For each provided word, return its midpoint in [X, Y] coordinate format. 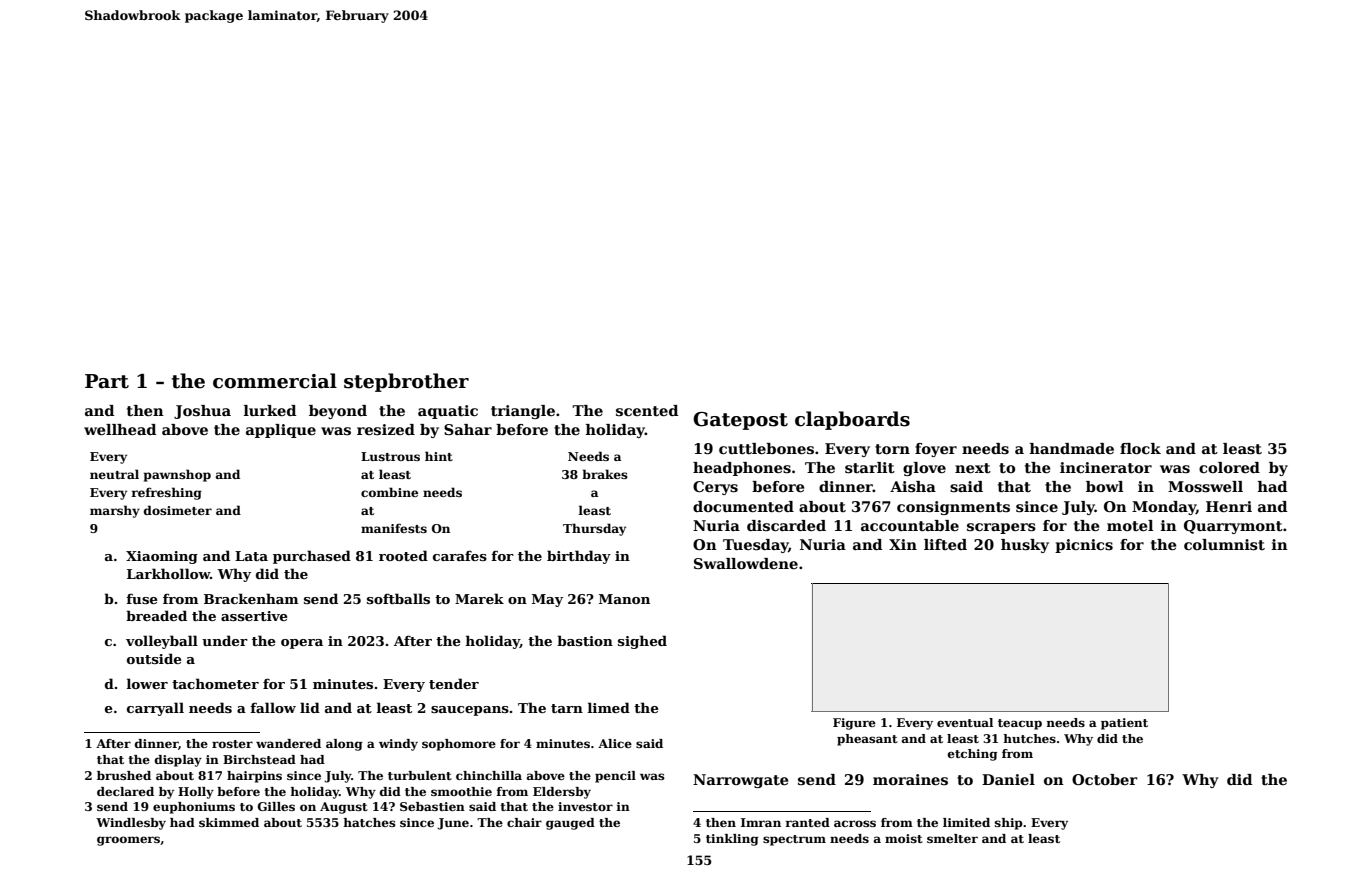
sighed [642, 642]
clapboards [852, 420]
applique [281, 431]
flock [1140, 448]
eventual [965, 722]
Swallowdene [746, 563]
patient [1124, 724]
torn [892, 449]
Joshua [202, 412]
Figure [854, 724]
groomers [128, 841]
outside [154, 658]
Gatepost [740, 421]
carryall [155, 709]
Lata [251, 556]
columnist [1224, 545]
